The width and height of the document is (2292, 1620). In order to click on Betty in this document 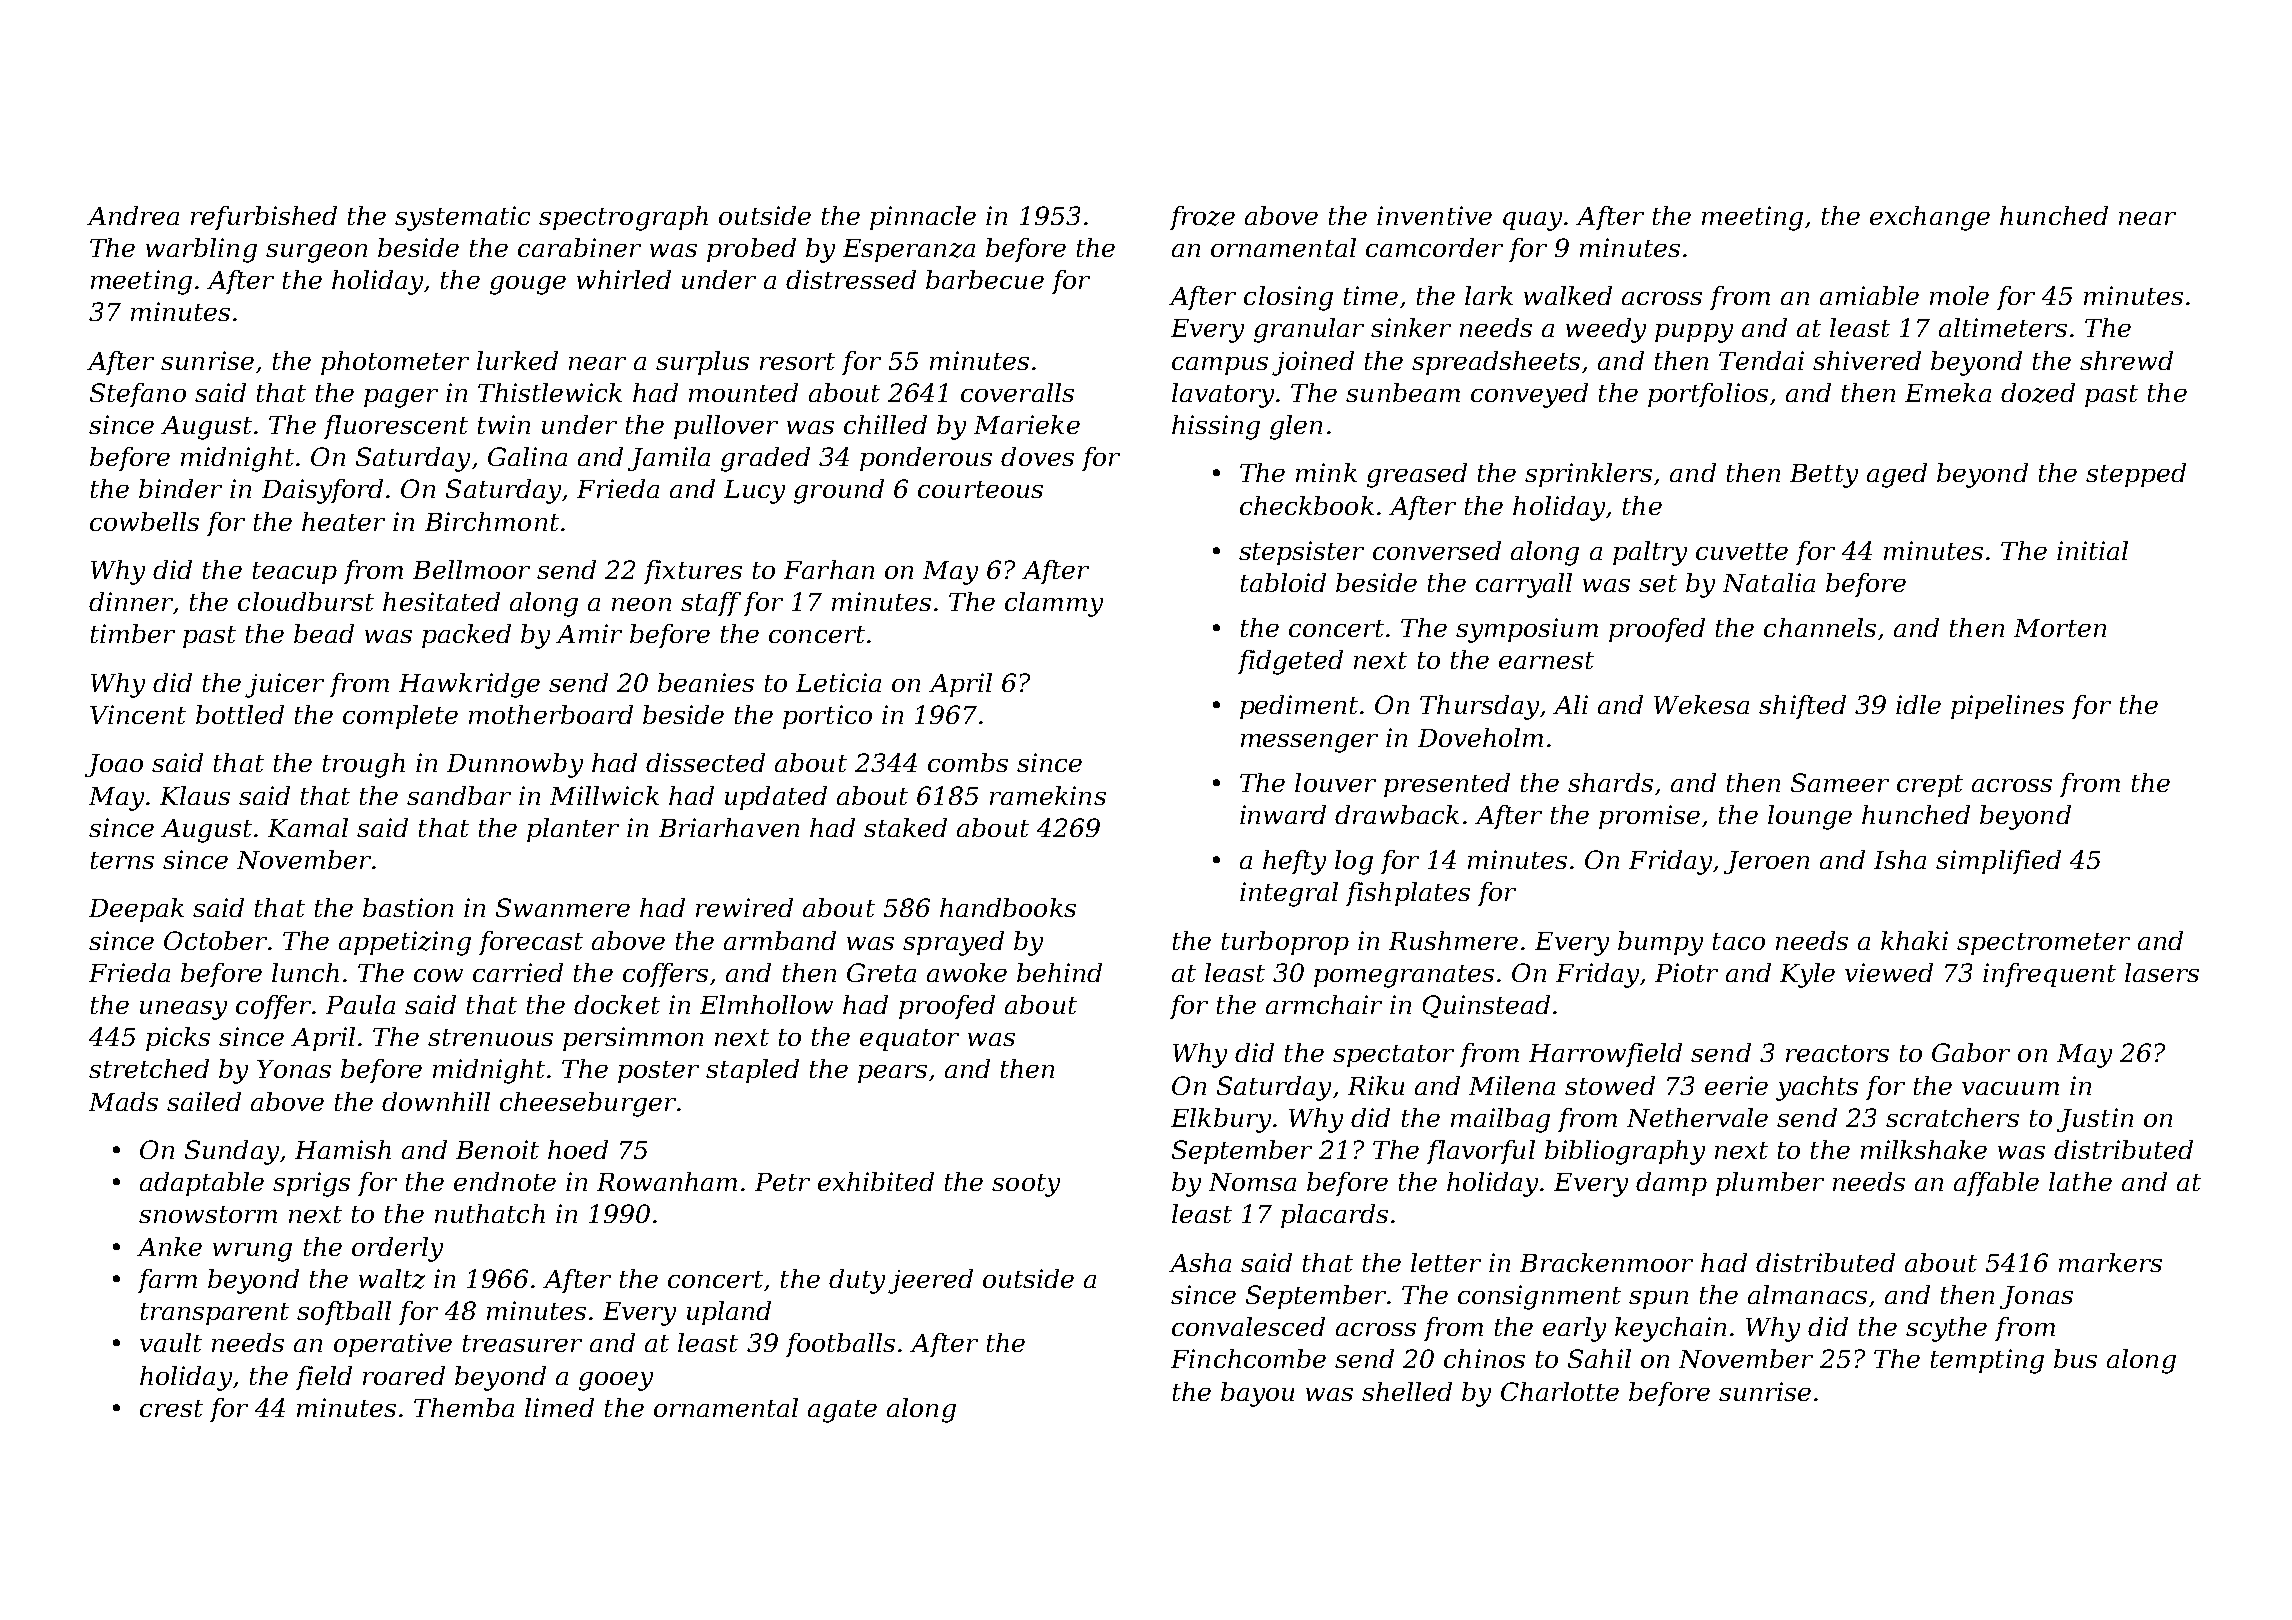, I will do `click(1824, 476)`.
